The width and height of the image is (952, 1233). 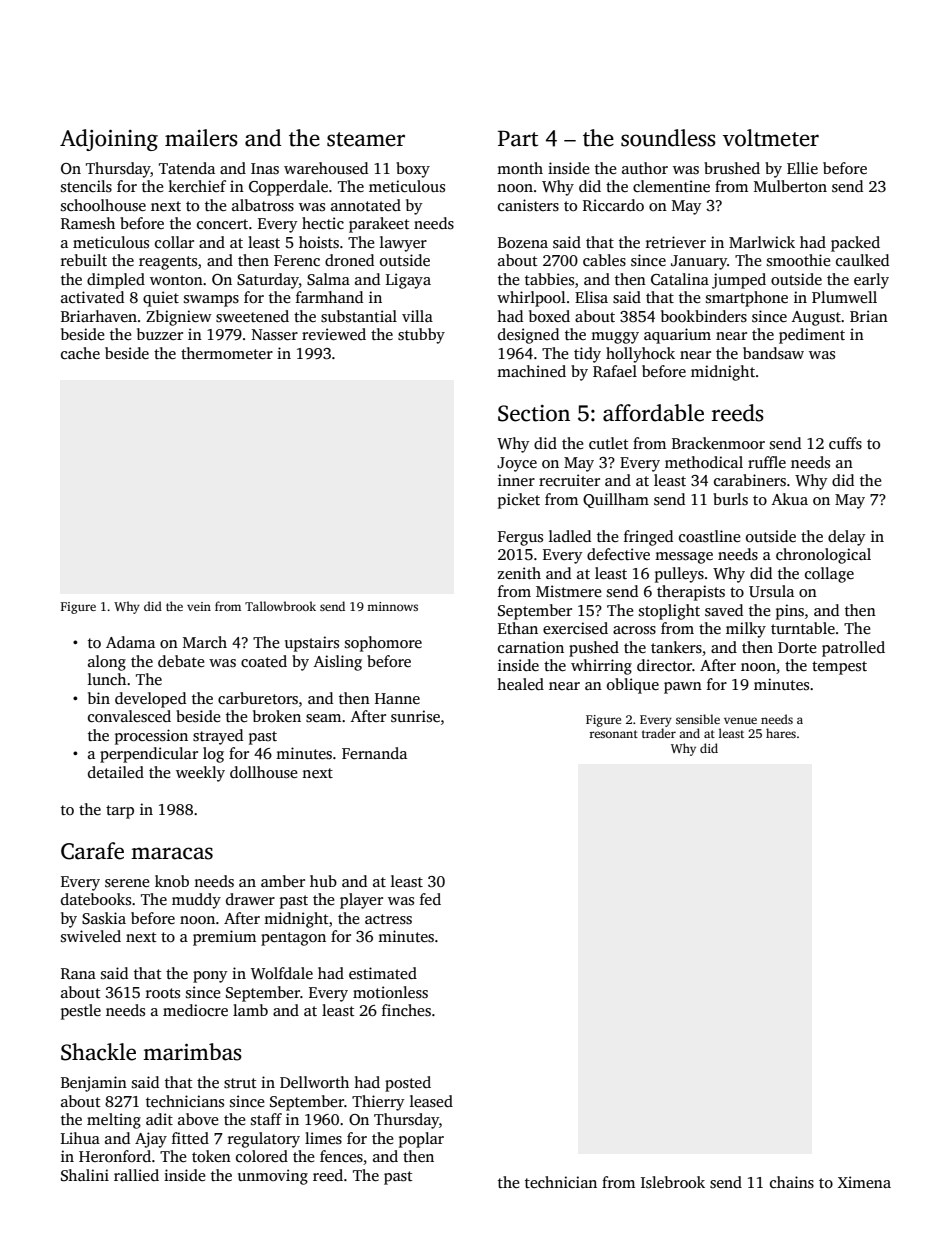 What do you see at coordinates (250, 1010) in the image?
I see `lamb` at bounding box center [250, 1010].
